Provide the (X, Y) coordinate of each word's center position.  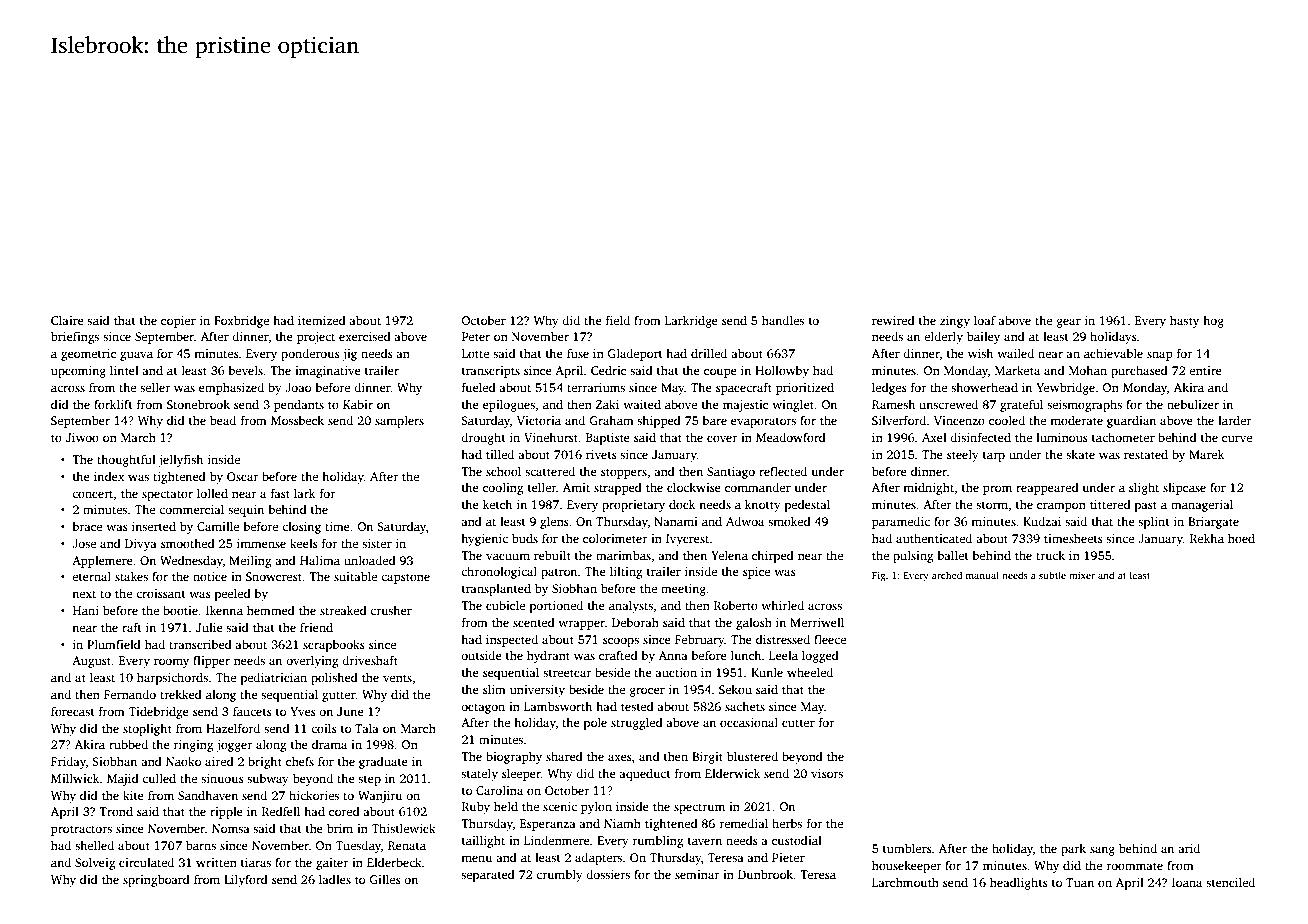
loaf (985, 320)
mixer (1082, 575)
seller (155, 387)
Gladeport (635, 354)
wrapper (581, 625)
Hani (86, 610)
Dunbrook (766, 874)
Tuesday (358, 846)
